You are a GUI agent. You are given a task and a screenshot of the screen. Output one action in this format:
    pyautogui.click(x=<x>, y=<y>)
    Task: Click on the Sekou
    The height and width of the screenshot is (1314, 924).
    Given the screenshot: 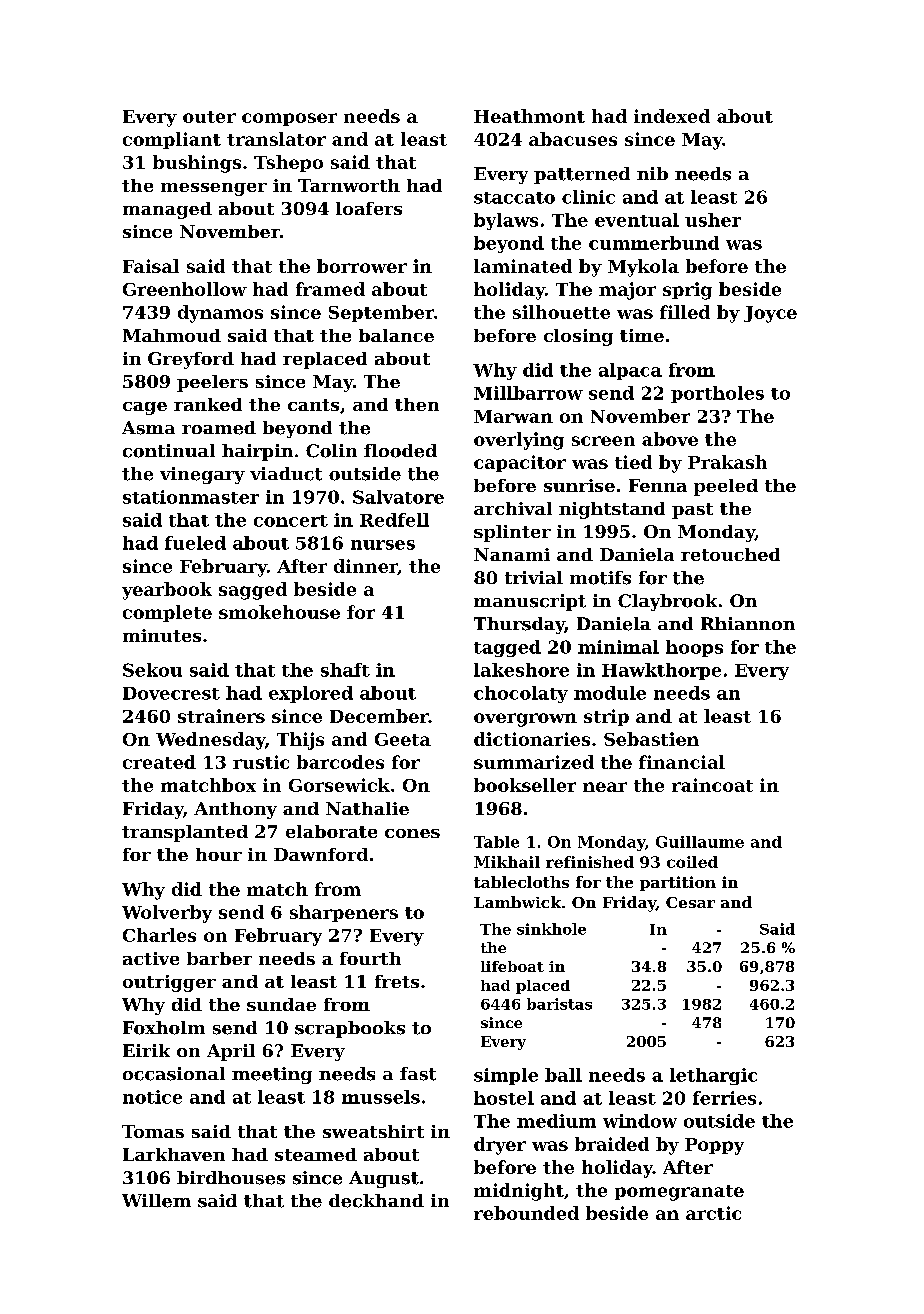 What is the action you would take?
    pyautogui.click(x=152, y=670)
